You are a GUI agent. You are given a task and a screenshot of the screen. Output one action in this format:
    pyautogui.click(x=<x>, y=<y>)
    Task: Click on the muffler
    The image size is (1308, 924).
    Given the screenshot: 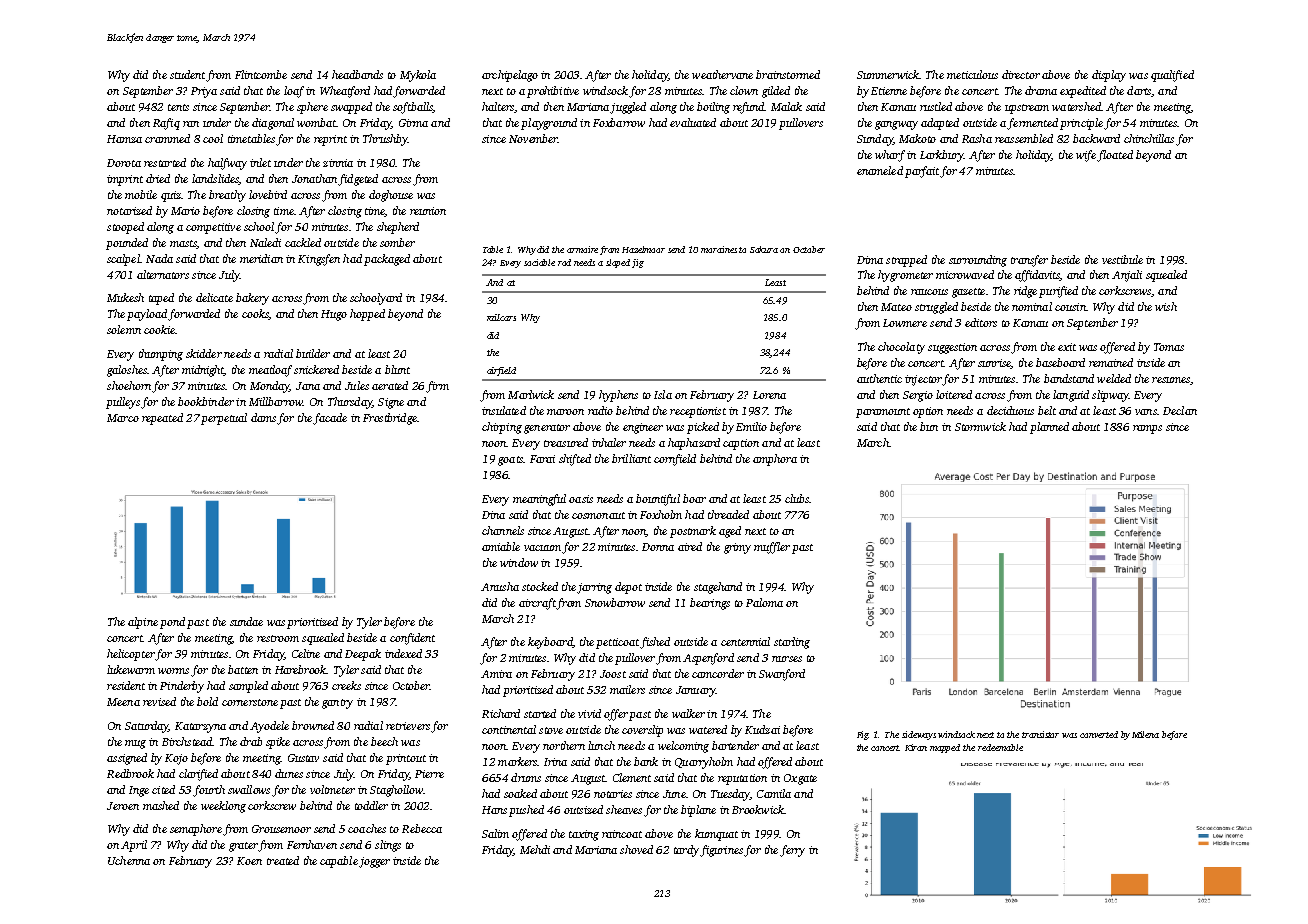 What is the action you would take?
    pyautogui.click(x=772, y=548)
